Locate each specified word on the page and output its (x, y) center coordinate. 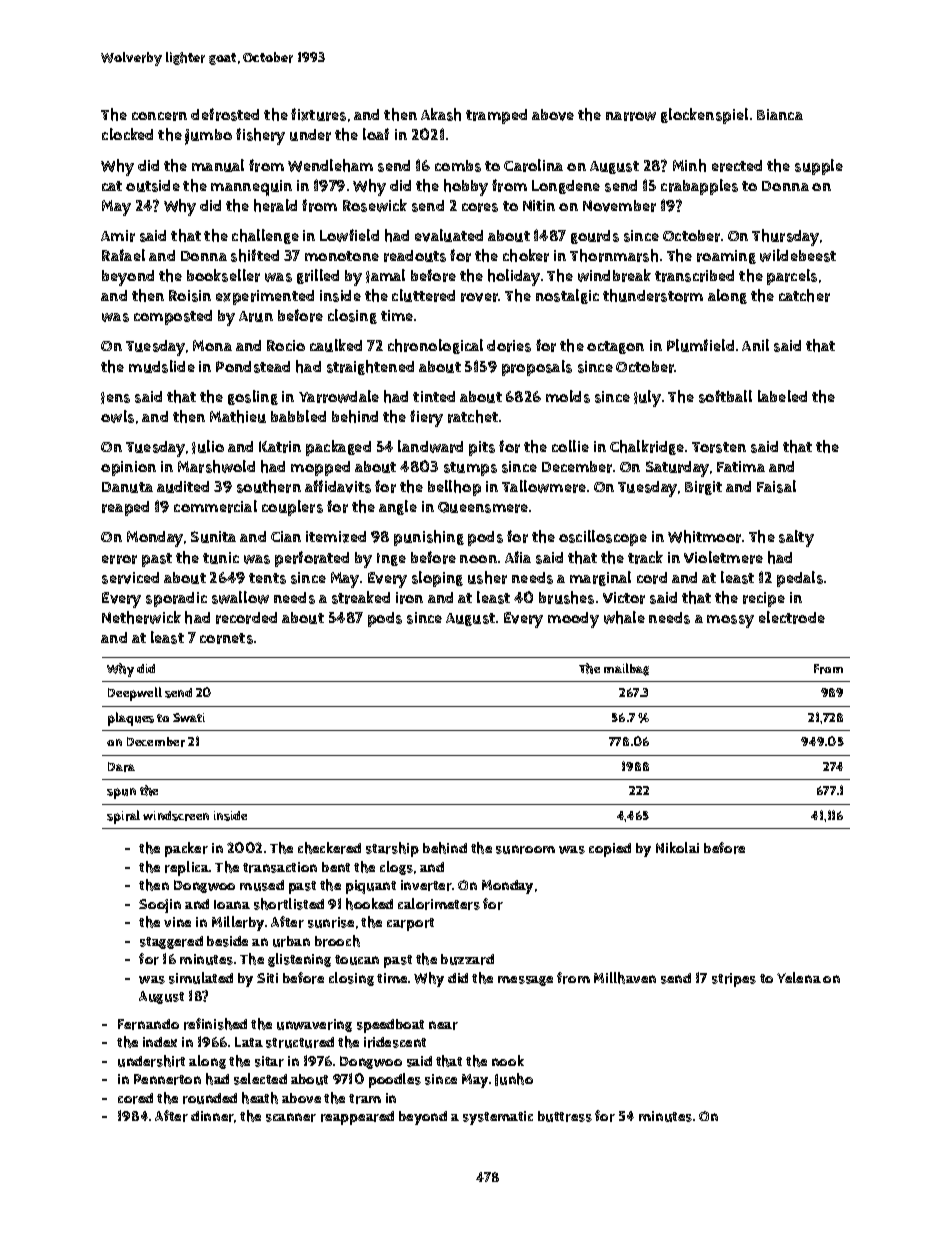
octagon (615, 347)
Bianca (780, 114)
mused (262, 885)
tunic (221, 558)
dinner (212, 1116)
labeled (782, 396)
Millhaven (625, 978)
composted (173, 317)
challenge (265, 236)
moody (573, 620)
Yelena (799, 977)
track (645, 557)
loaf (376, 134)
